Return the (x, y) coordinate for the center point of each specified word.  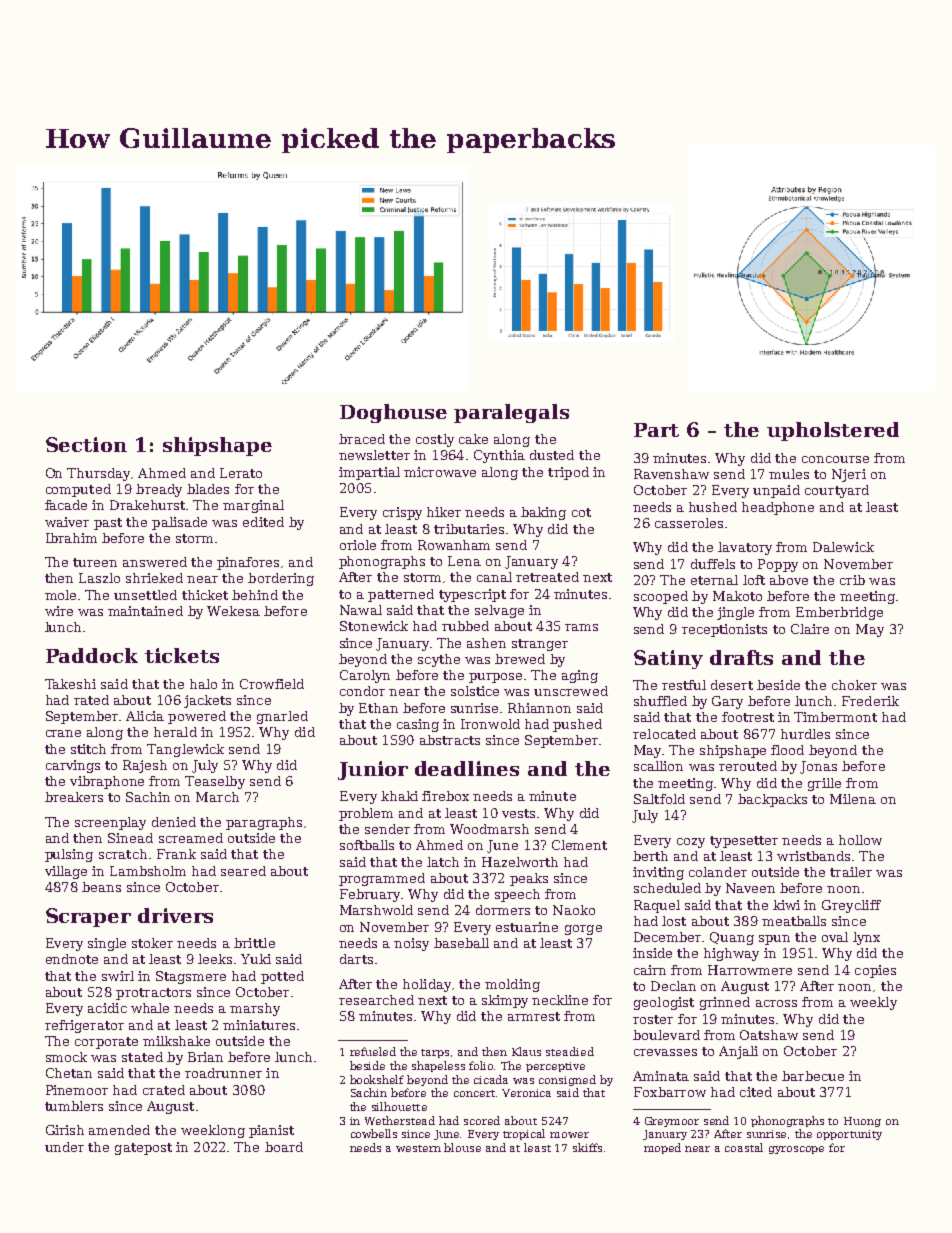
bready (159, 490)
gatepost (143, 1149)
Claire (810, 629)
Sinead (130, 838)
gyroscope (796, 1150)
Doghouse (393, 413)
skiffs (587, 1147)
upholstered (833, 431)
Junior (373, 770)
